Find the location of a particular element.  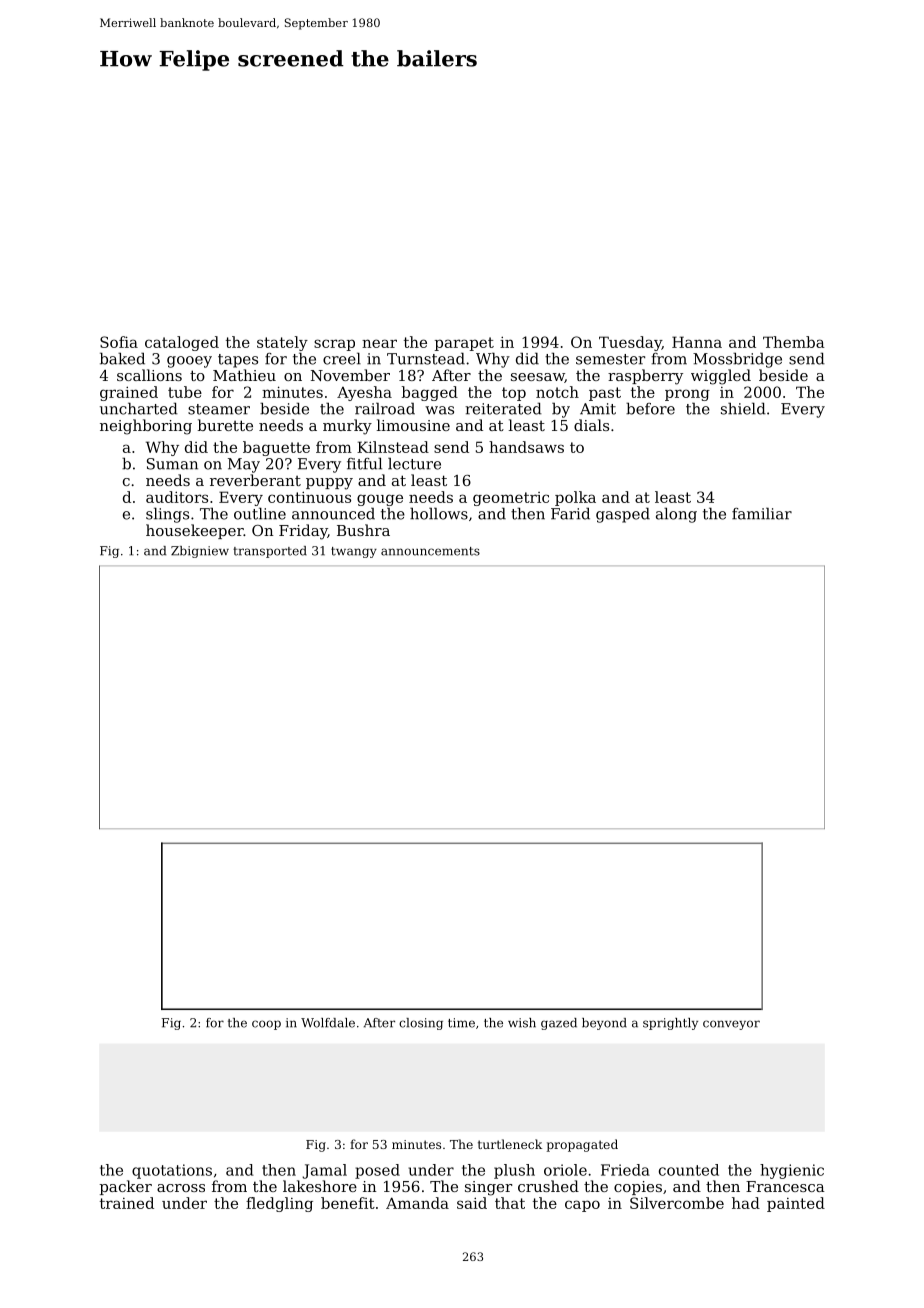

gasped is located at coordinates (623, 515).
